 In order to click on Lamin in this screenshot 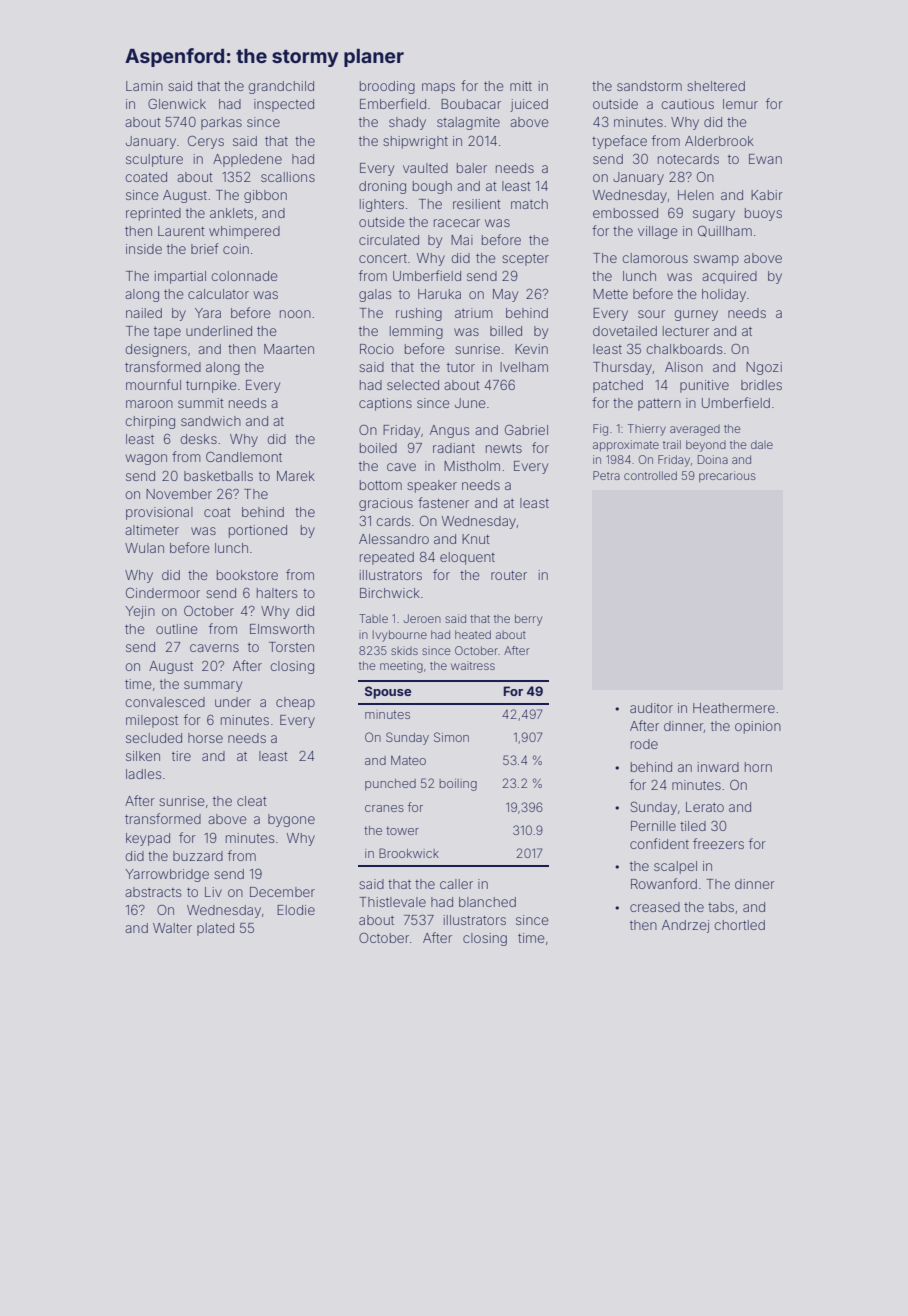, I will do `click(144, 86)`.
